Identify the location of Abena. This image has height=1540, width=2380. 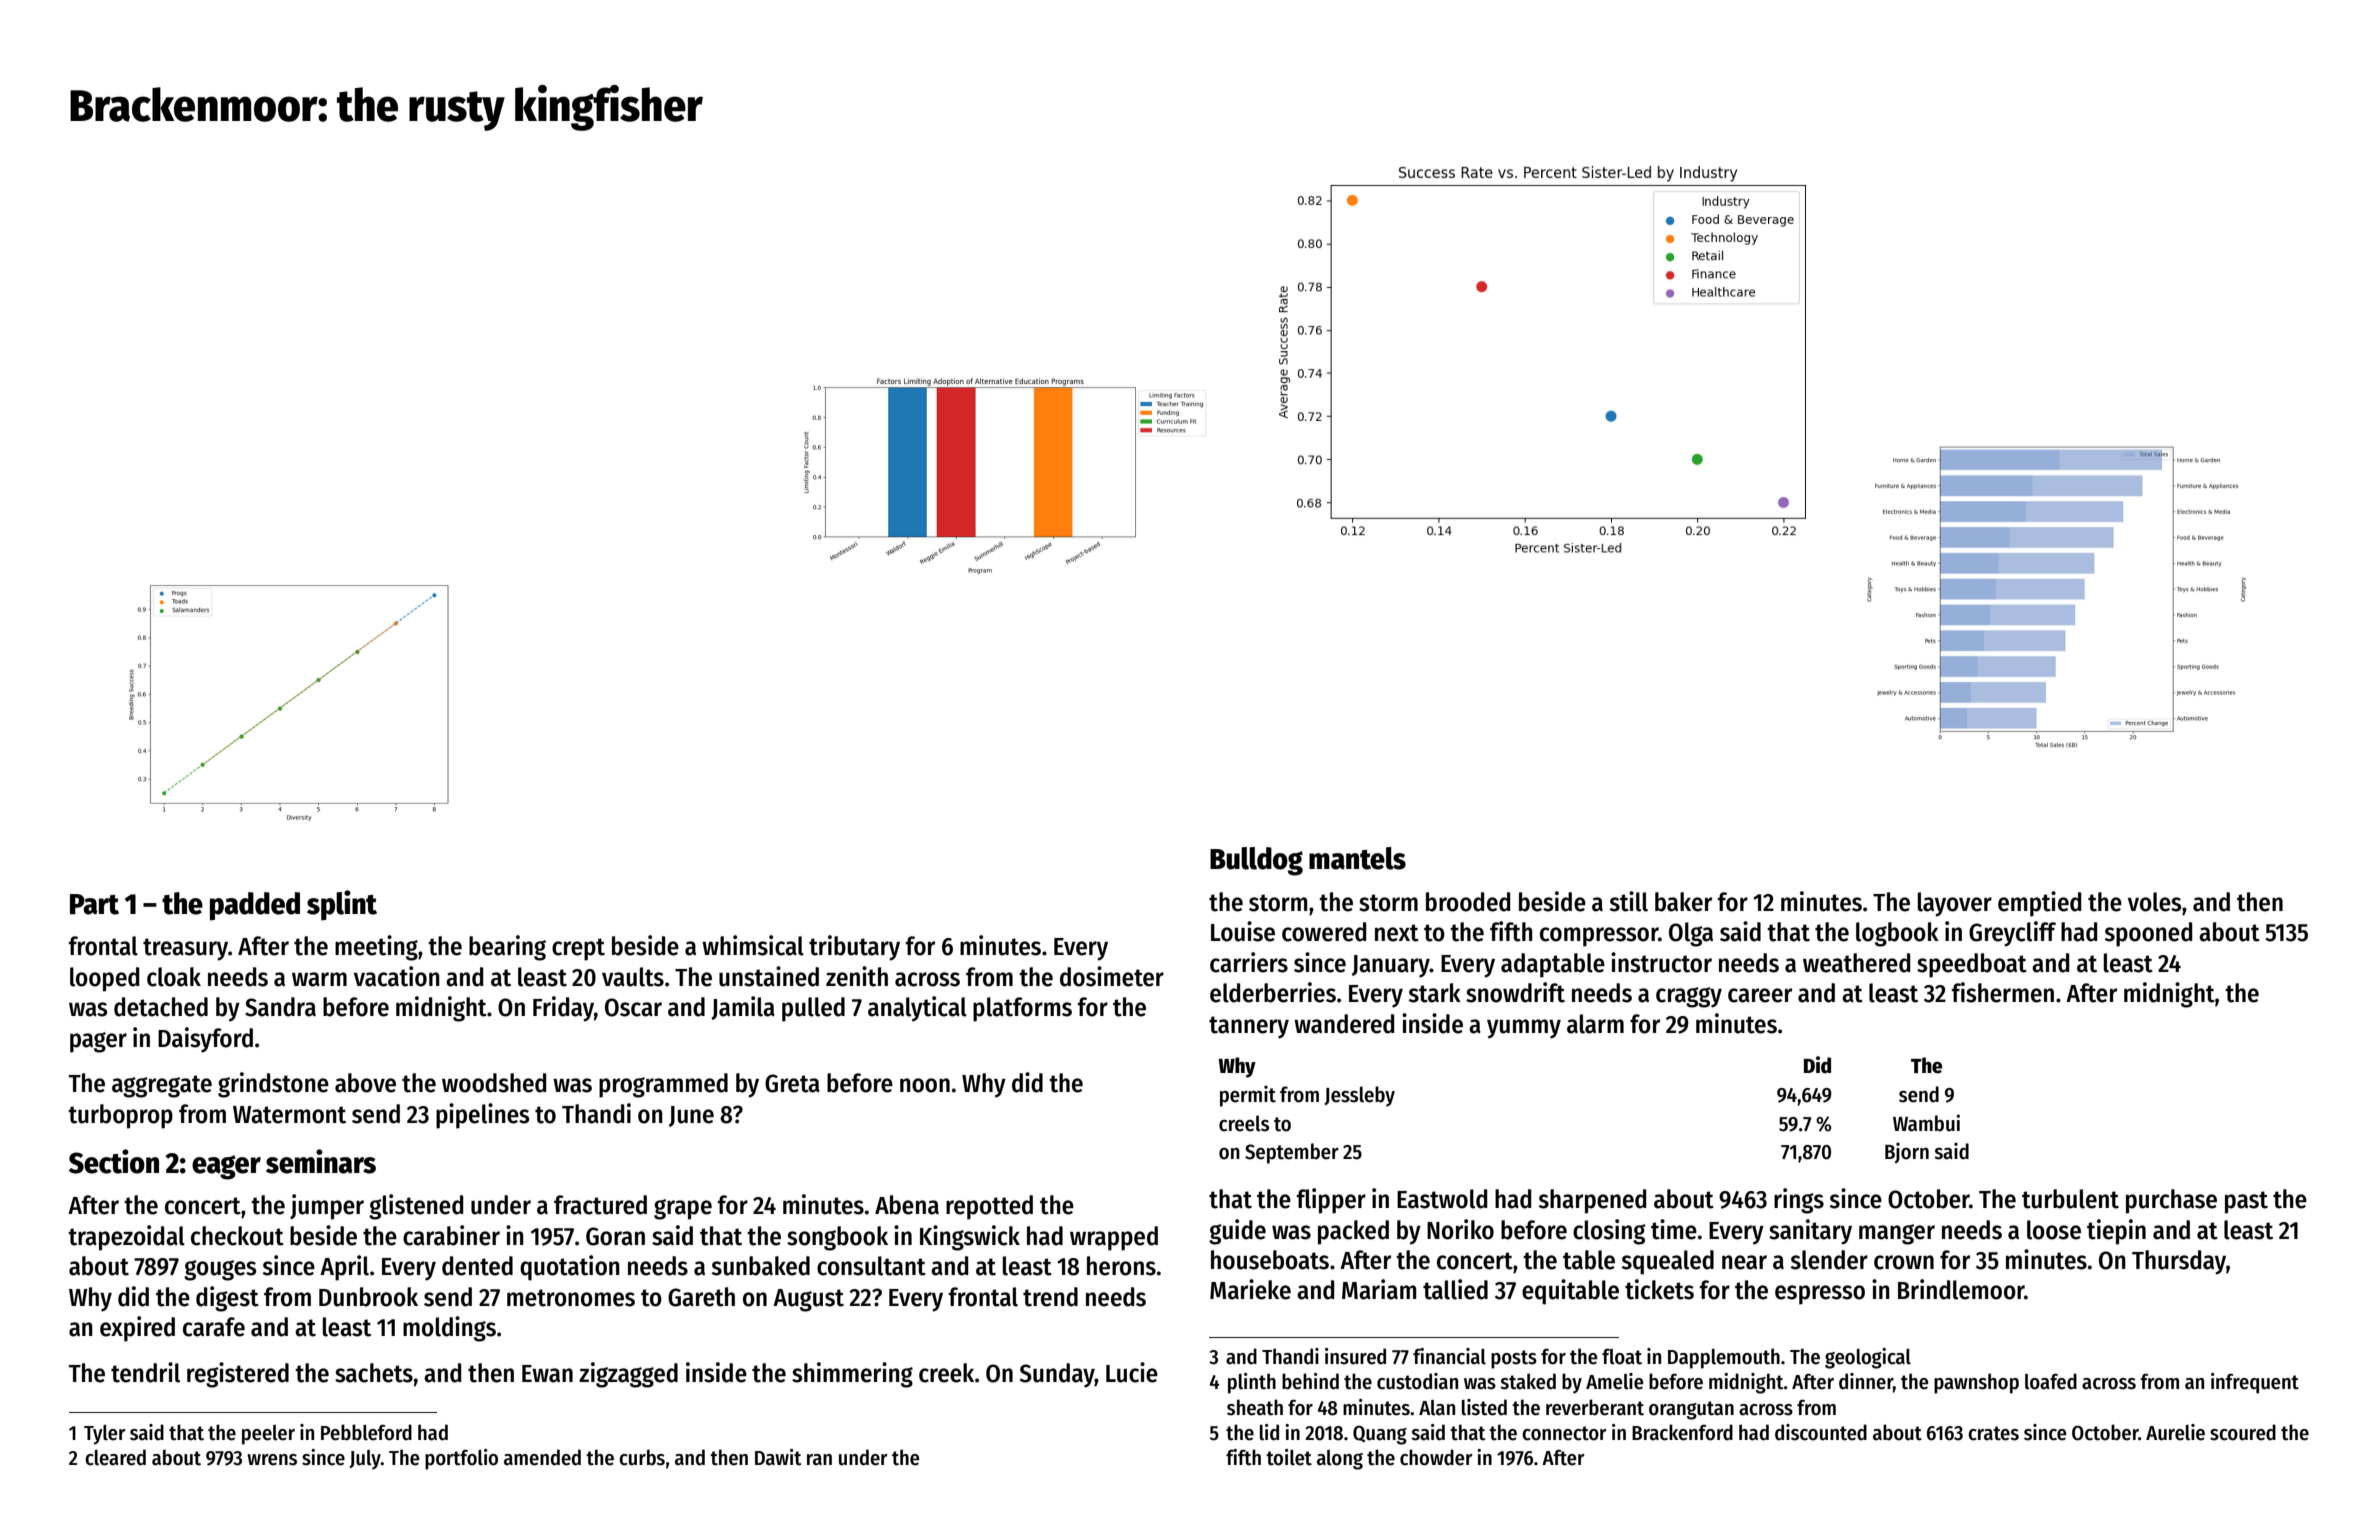
(907, 1205).
